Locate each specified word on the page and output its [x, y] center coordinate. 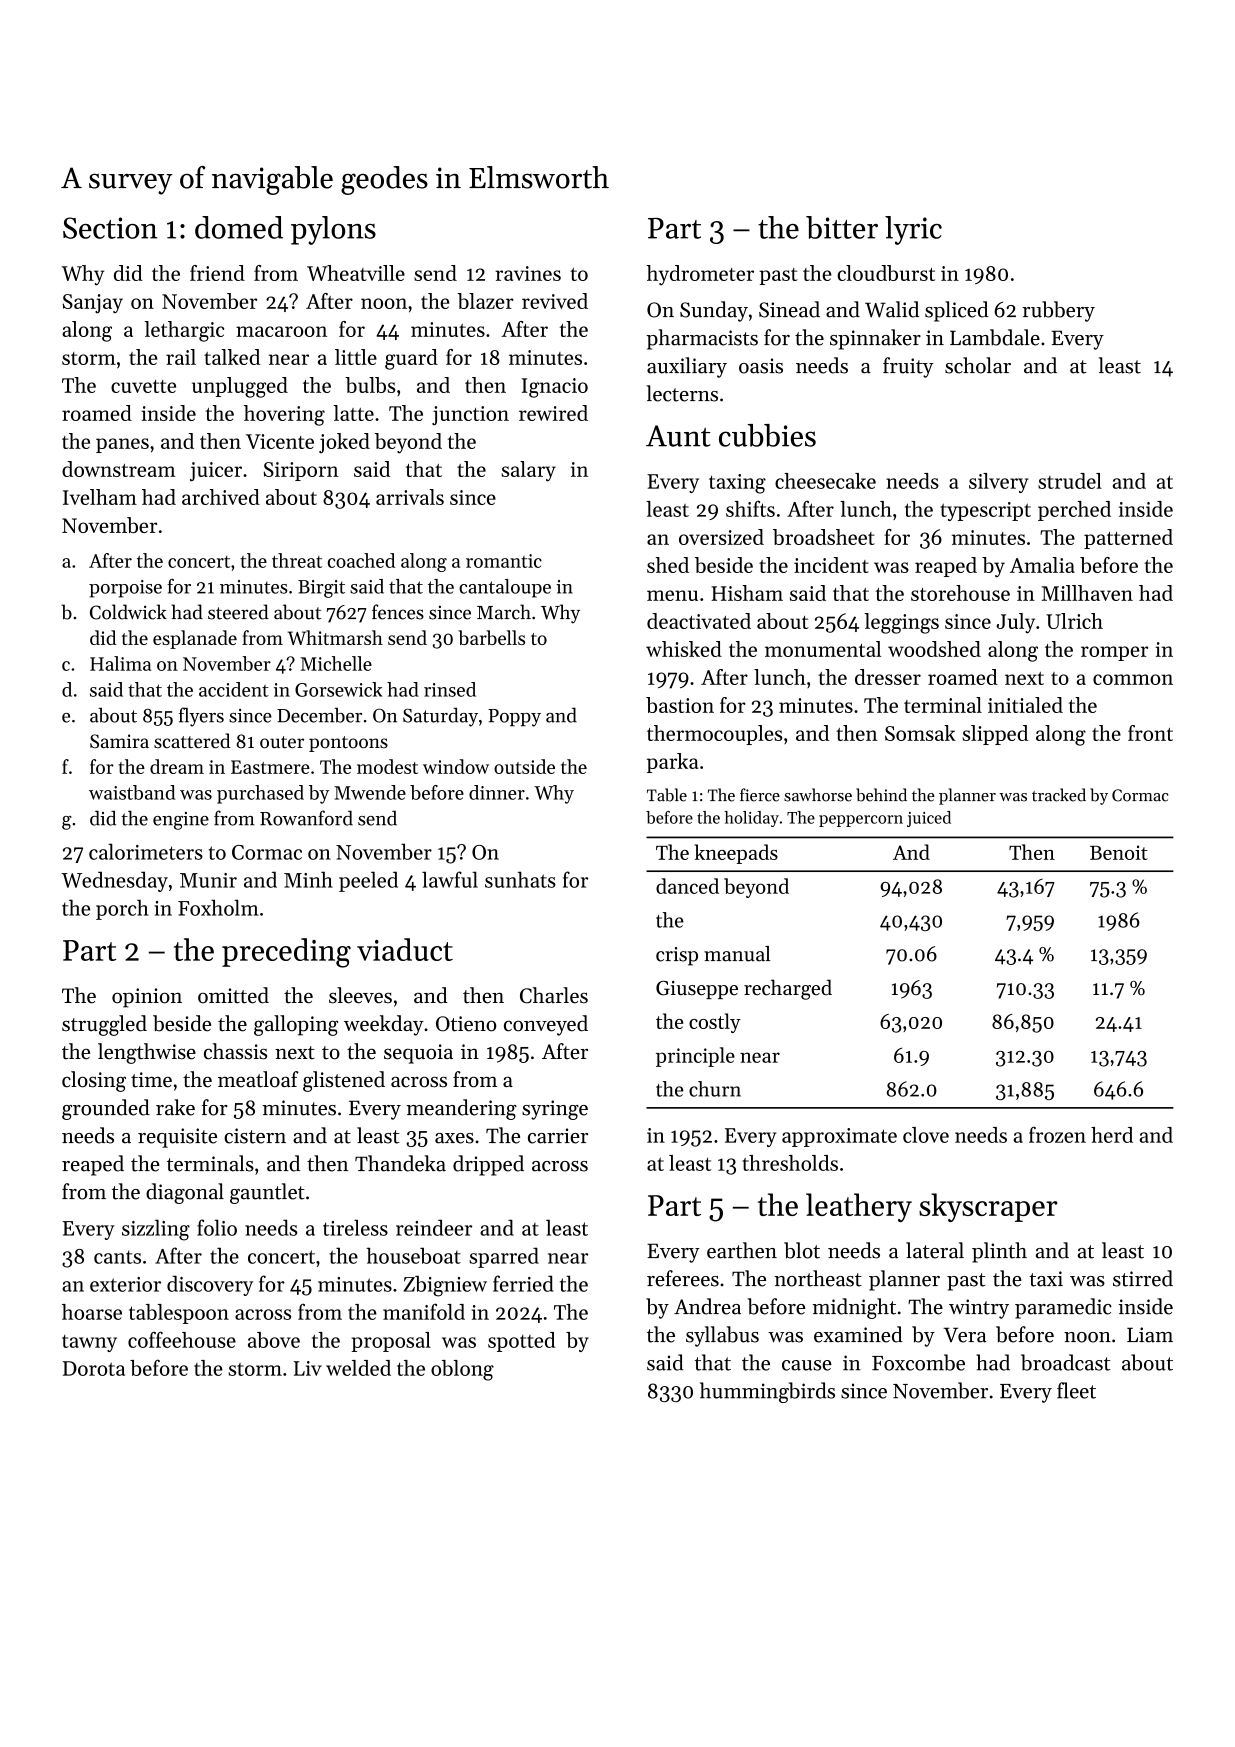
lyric [913, 230]
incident [831, 565]
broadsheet [824, 537]
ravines [528, 273]
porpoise [125, 589]
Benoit [1119, 852]
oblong [462, 1370]
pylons [333, 230]
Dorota [94, 1368]
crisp [677, 956]
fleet [1076, 1390]
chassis [235, 1051]
